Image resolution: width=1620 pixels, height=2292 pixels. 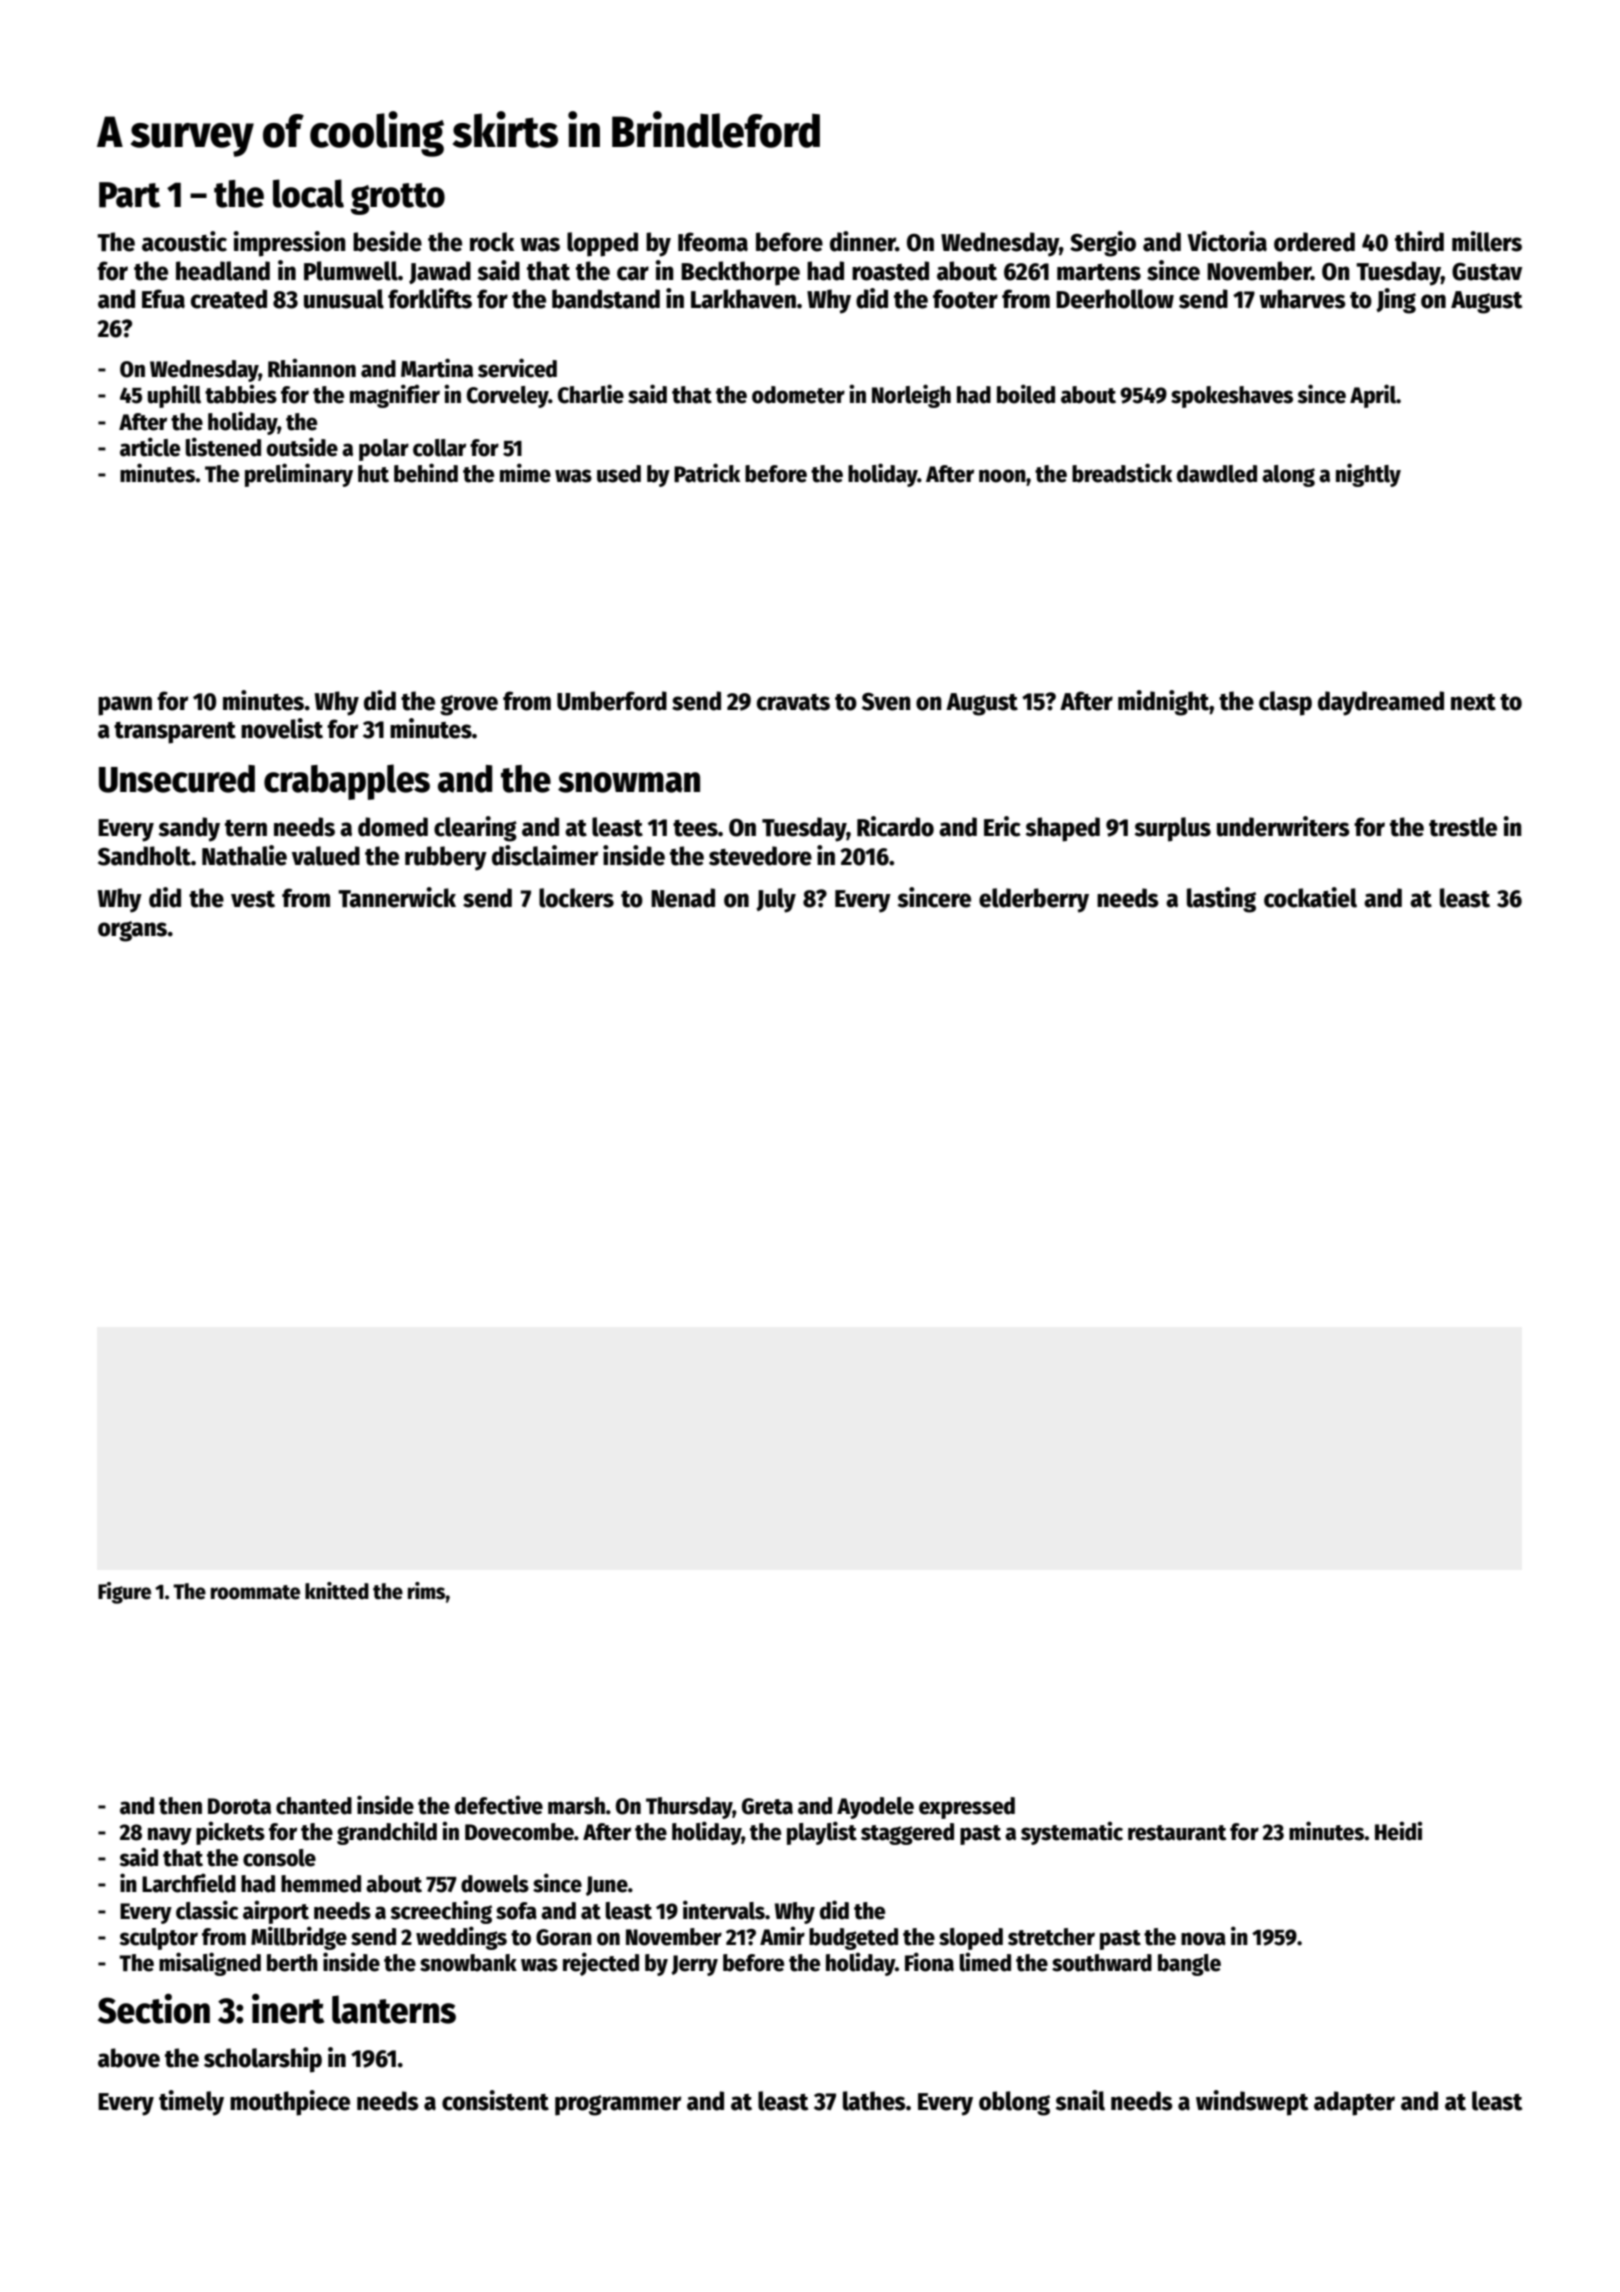 I want to click on rubbery, so click(x=446, y=858).
